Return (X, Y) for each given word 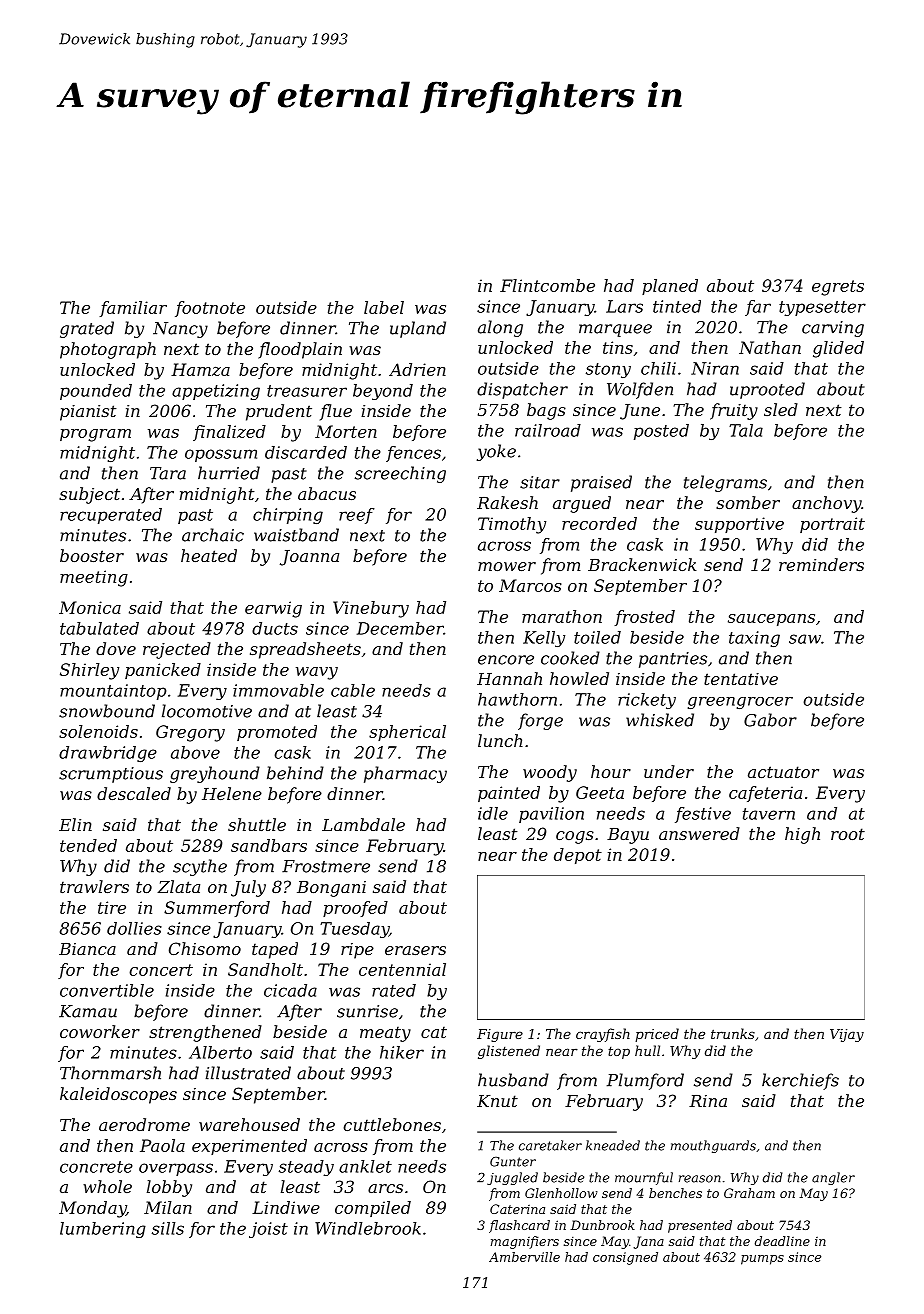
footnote (210, 309)
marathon (562, 616)
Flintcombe (547, 285)
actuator (783, 772)
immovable (278, 690)
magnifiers (525, 1242)
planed (670, 287)
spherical (407, 733)
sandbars (269, 845)
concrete (96, 1167)
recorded (599, 523)
